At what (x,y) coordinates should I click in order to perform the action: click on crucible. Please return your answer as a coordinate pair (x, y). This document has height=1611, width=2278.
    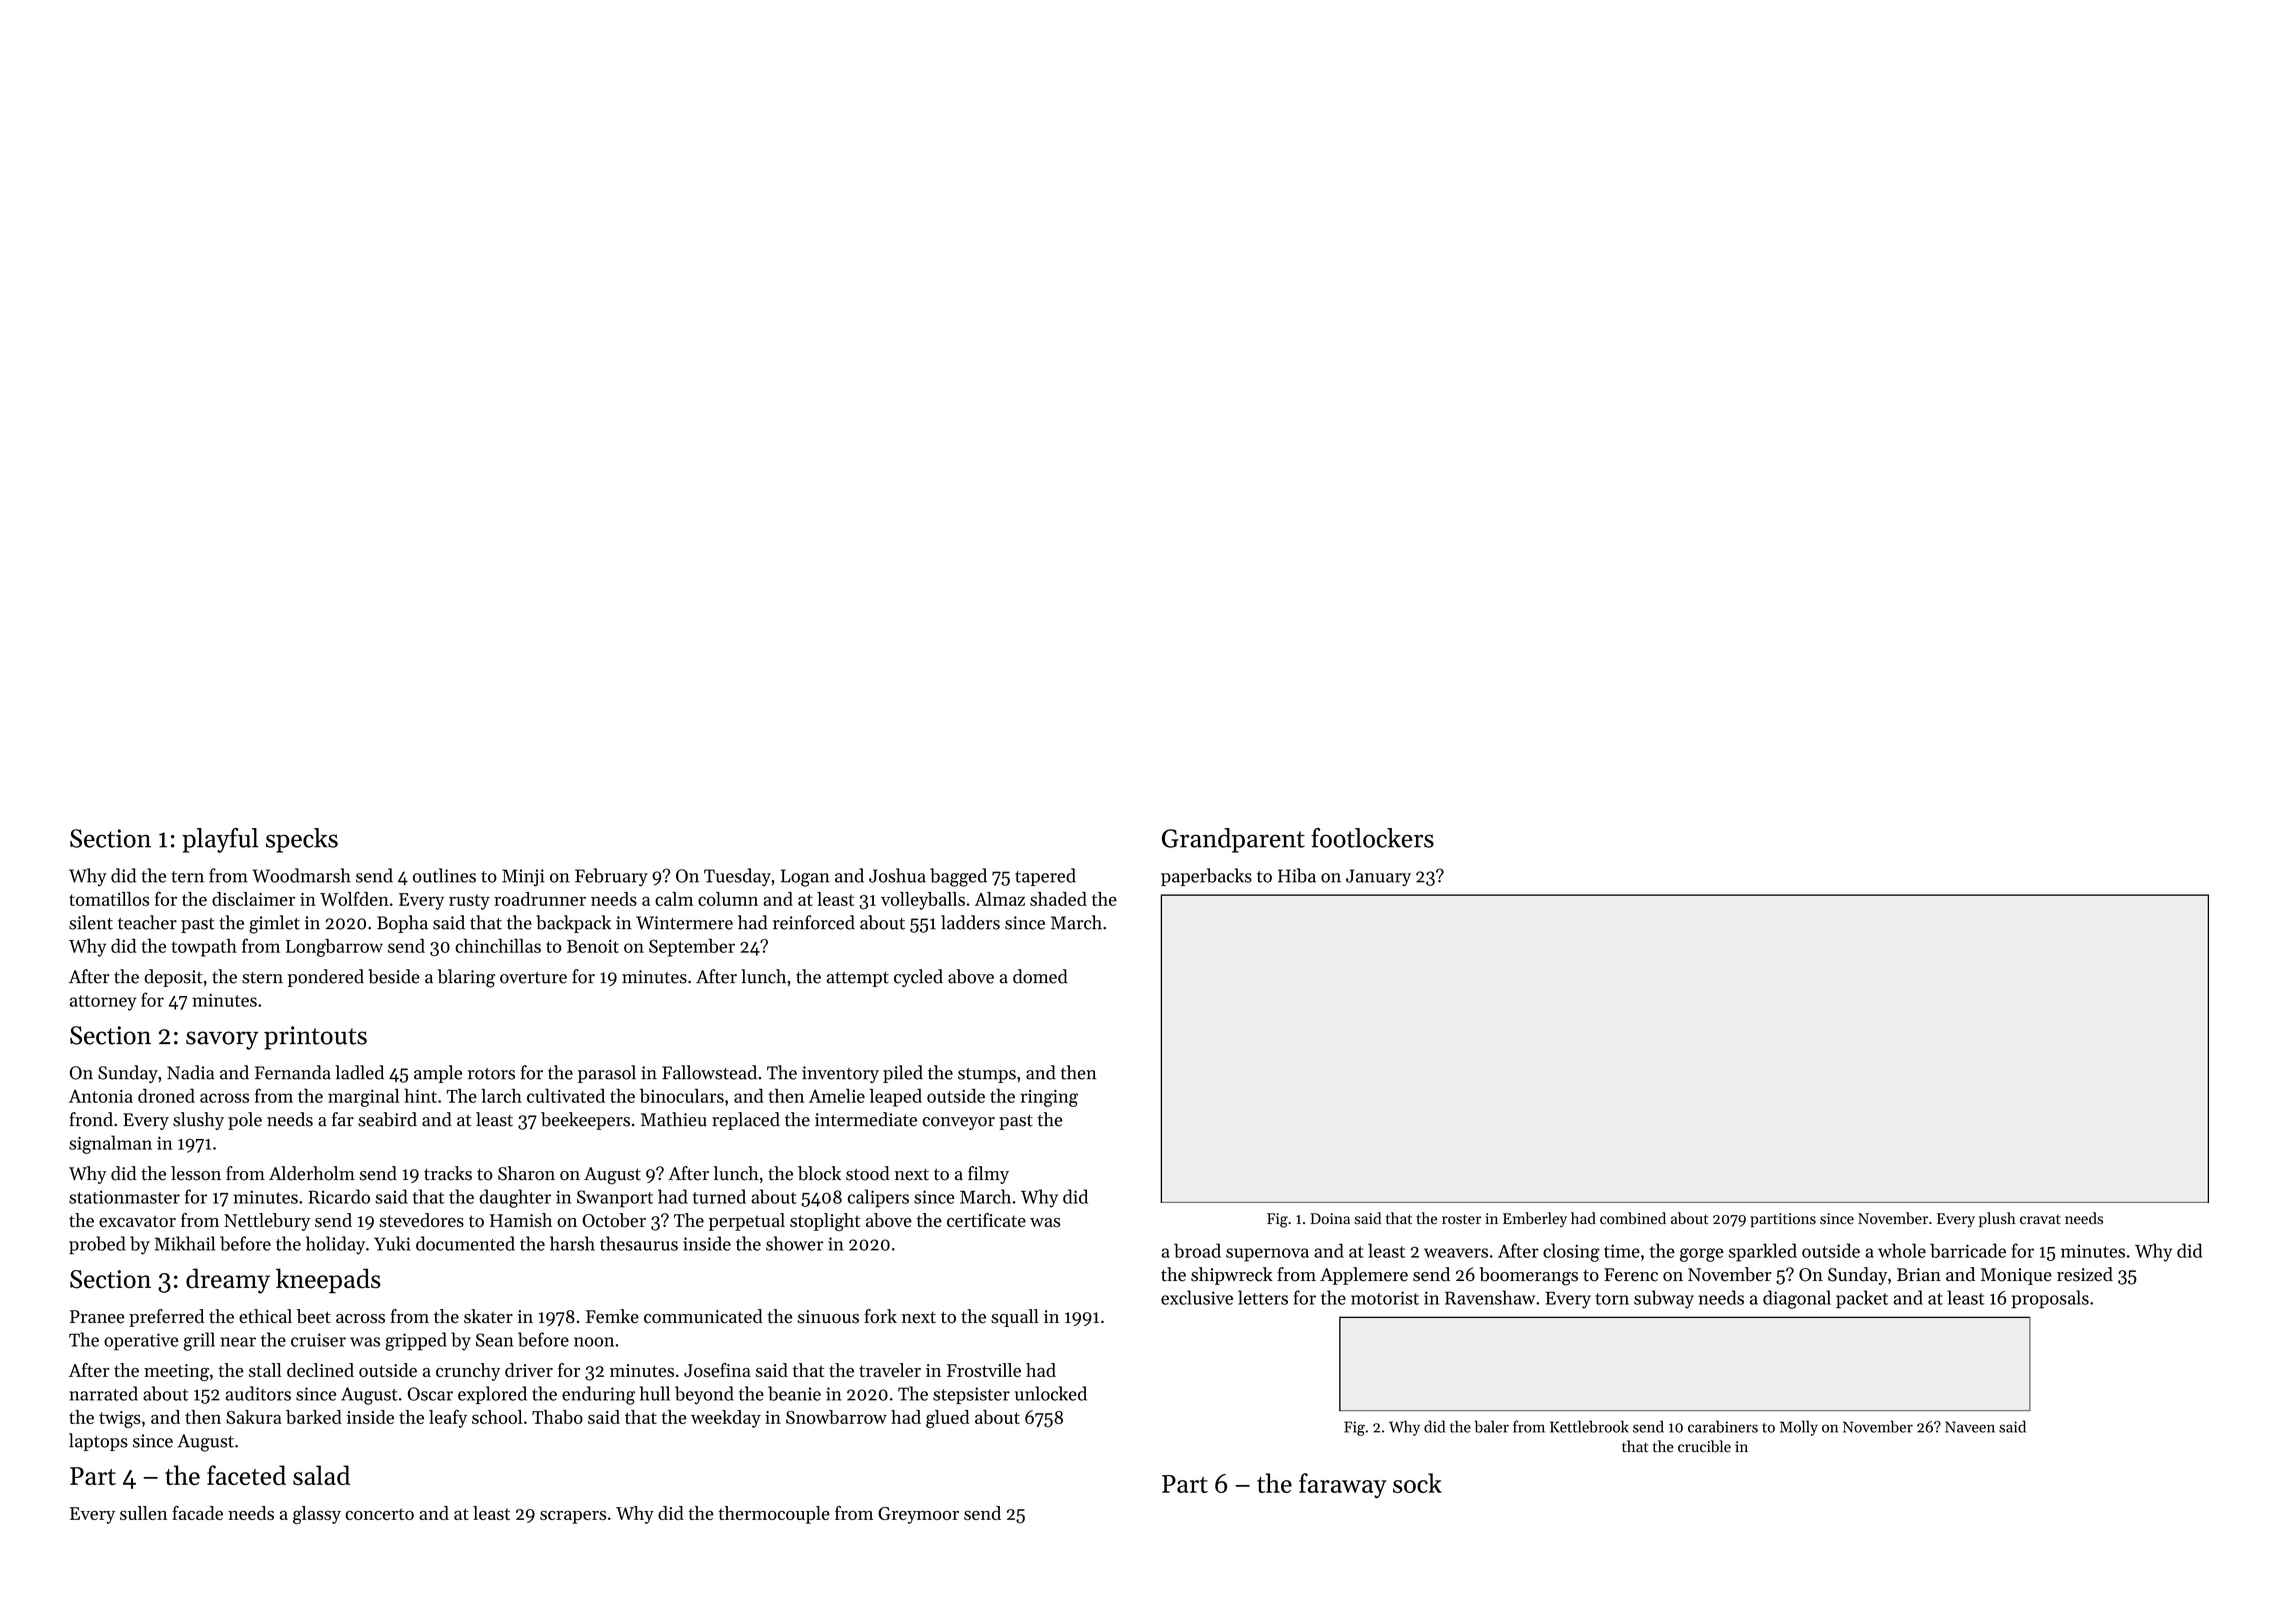
    Looking at the image, I should click on (1704, 1446).
